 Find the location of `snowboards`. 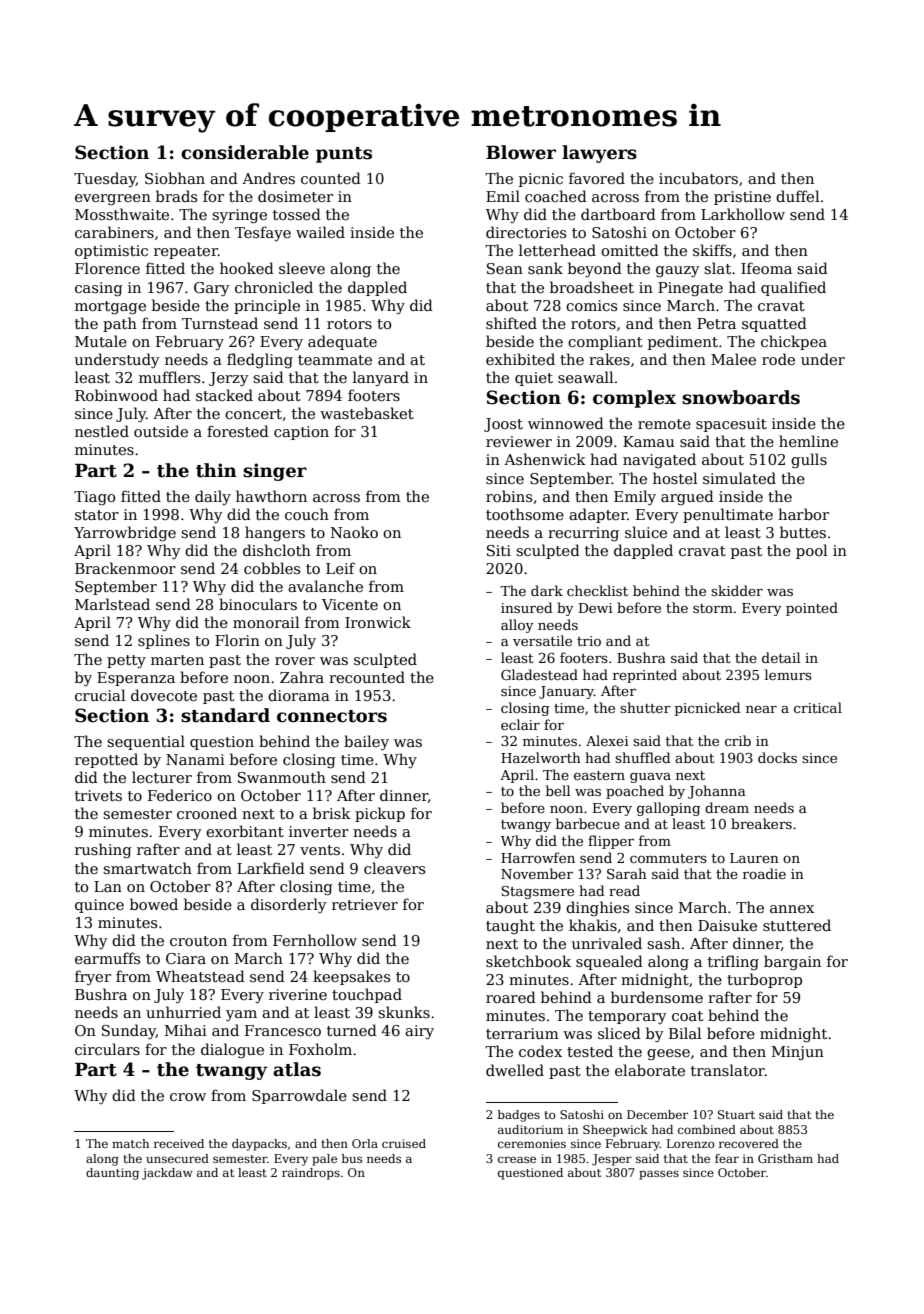

snowboards is located at coordinates (741, 397).
